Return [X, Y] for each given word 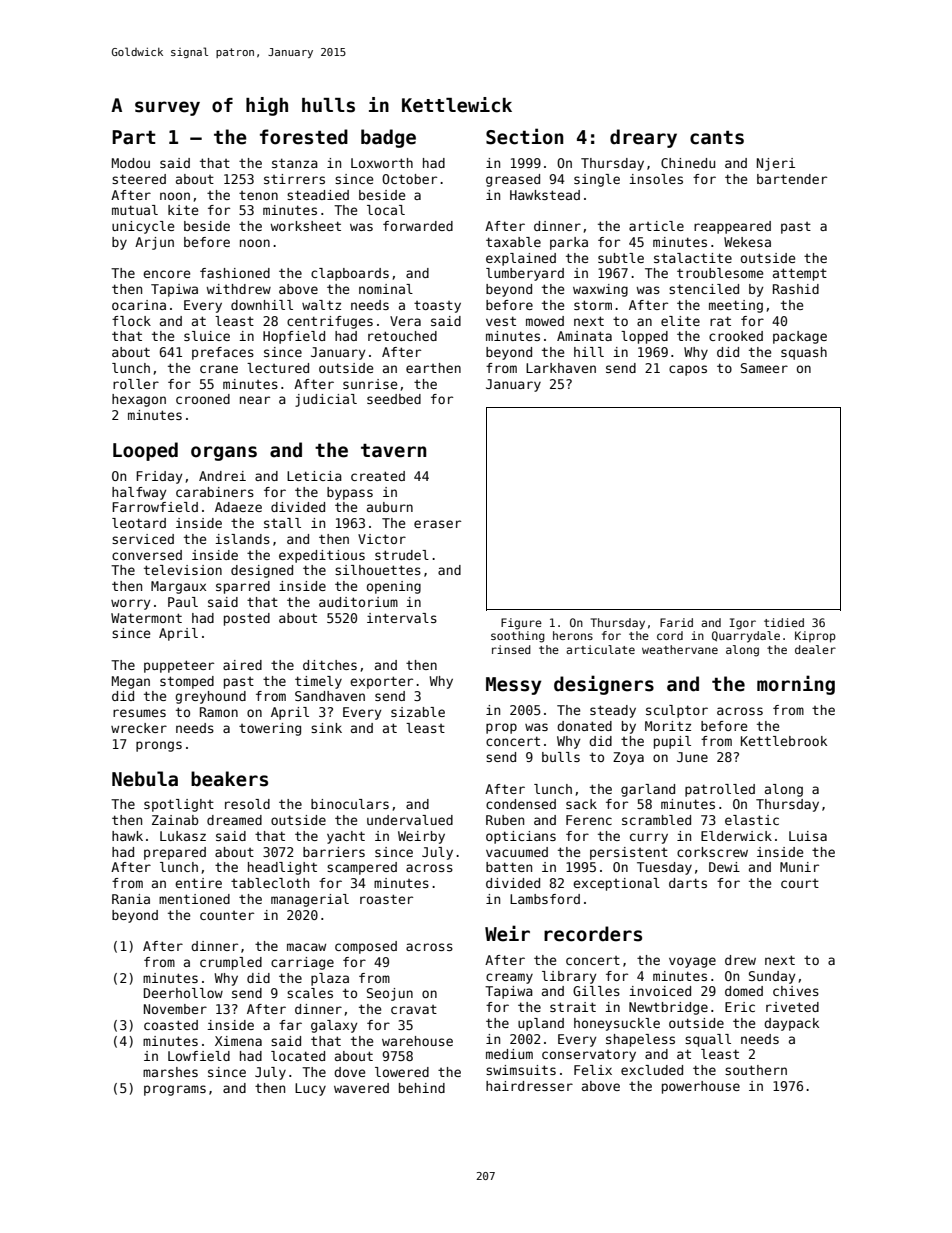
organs [224, 453]
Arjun [154, 243]
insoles [656, 179]
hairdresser [529, 1086]
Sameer [764, 368]
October [409, 179]
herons [573, 635]
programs [175, 1090]
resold [247, 804]
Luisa [808, 836]
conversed [147, 555]
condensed [521, 804]
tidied [784, 622]
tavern [393, 451]
